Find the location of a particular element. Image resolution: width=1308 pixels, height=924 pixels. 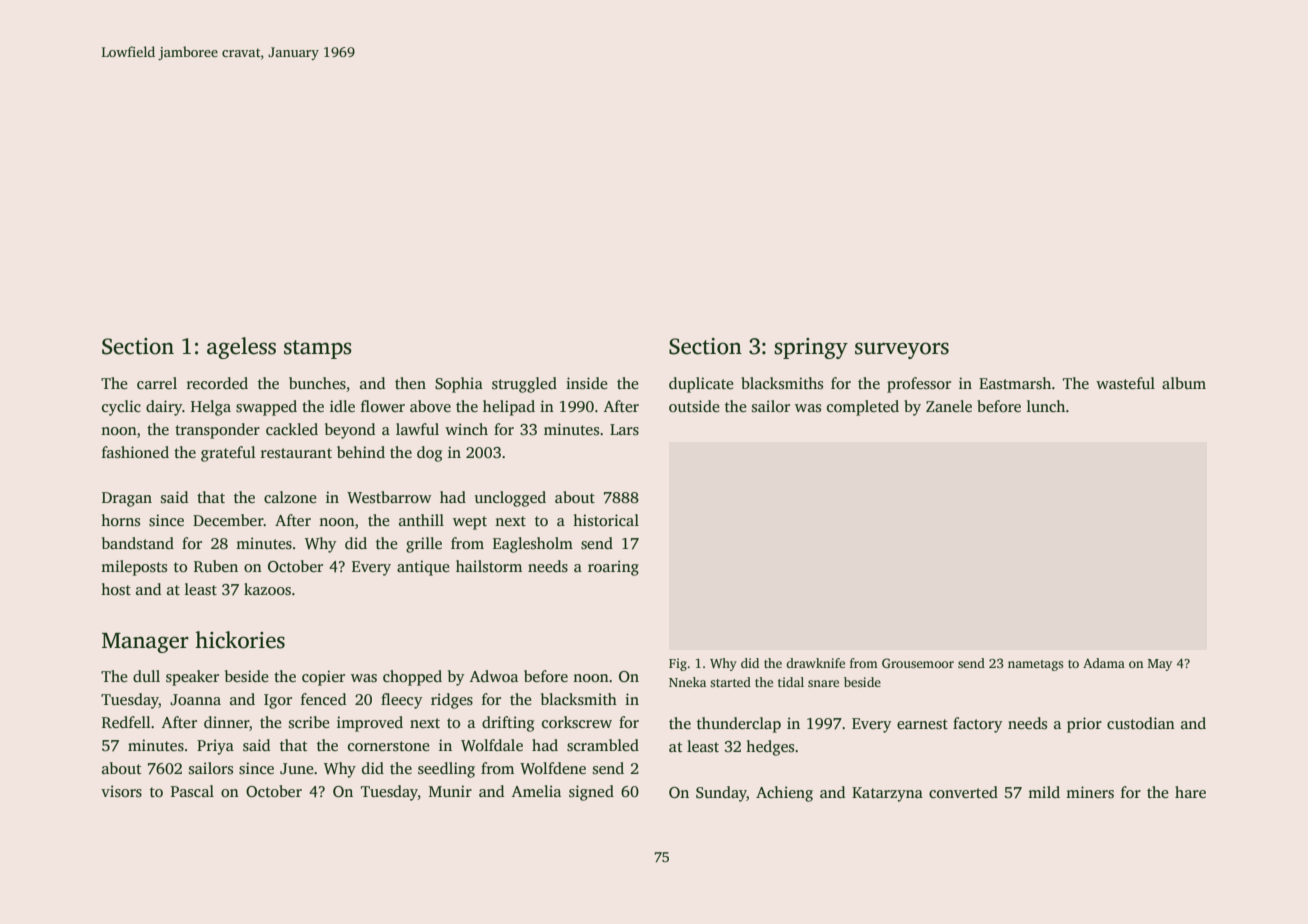

prior is located at coordinates (1084, 725).
